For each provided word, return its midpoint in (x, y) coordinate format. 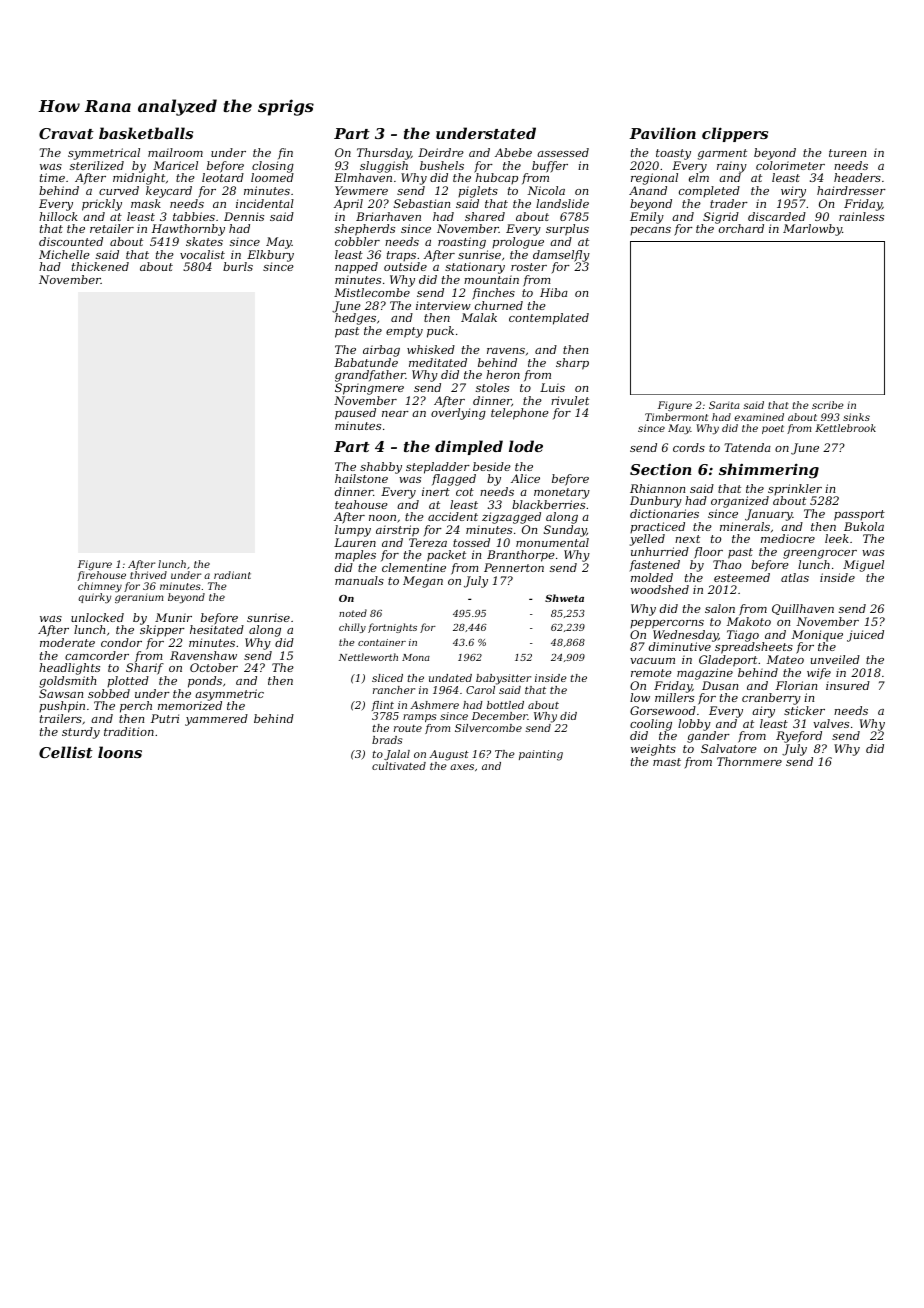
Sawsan (61, 693)
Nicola (546, 190)
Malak (479, 317)
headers (857, 177)
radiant (232, 575)
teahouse (361, 504)
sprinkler (795, 489)
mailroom (175, 152)
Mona (416, 657)
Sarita (724, 405)
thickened (100, 266)
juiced (865, 636)
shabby (381, 468)
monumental (552, 542)
